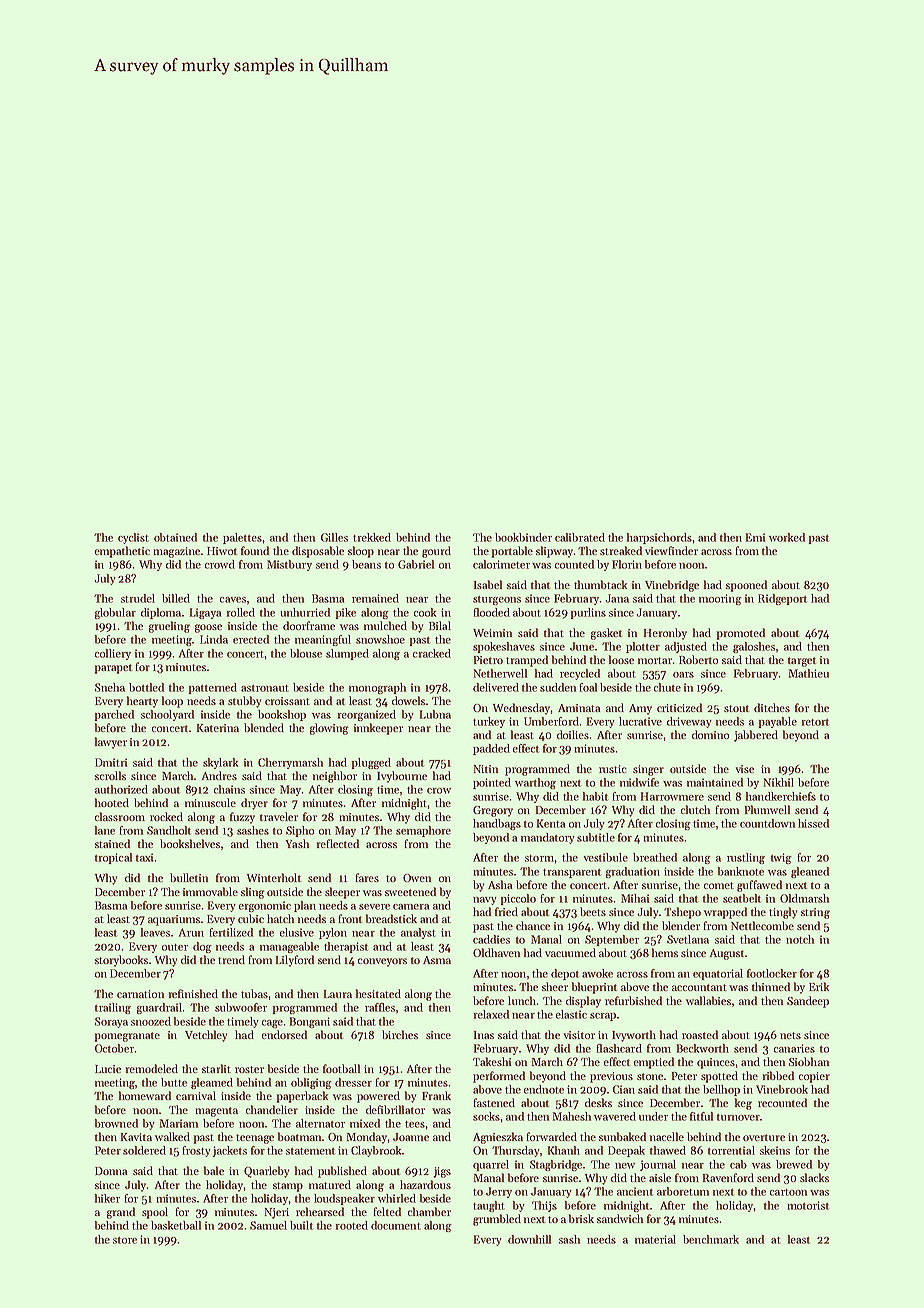 The image size is (924, 1308). I want to click on warthog, so click(535, 783).
